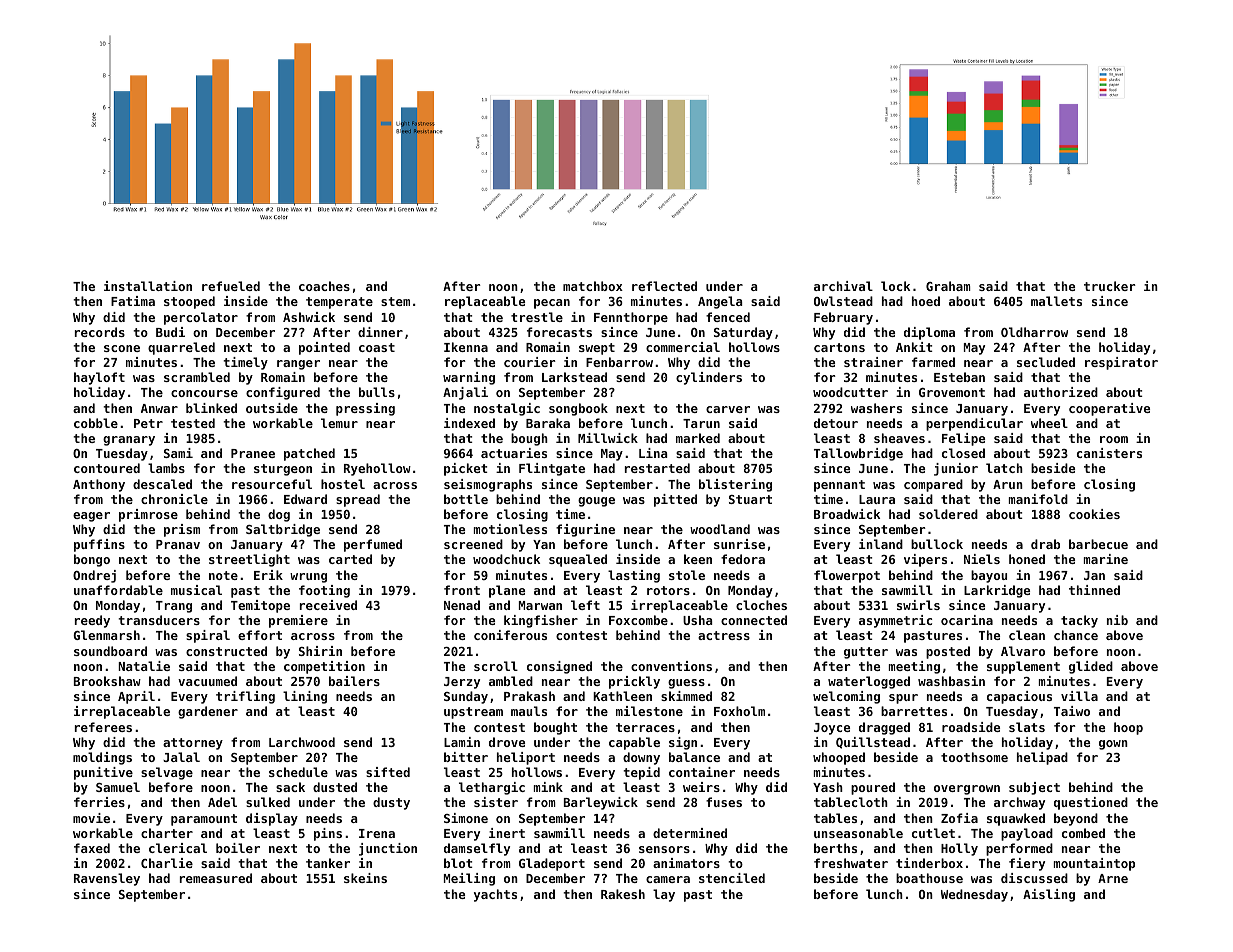 This screenshot has width=1233, height=952. What do you see at coordinates (226, 651) in the screenshot?
I see `constructed` at bounding box center [226, 651].
